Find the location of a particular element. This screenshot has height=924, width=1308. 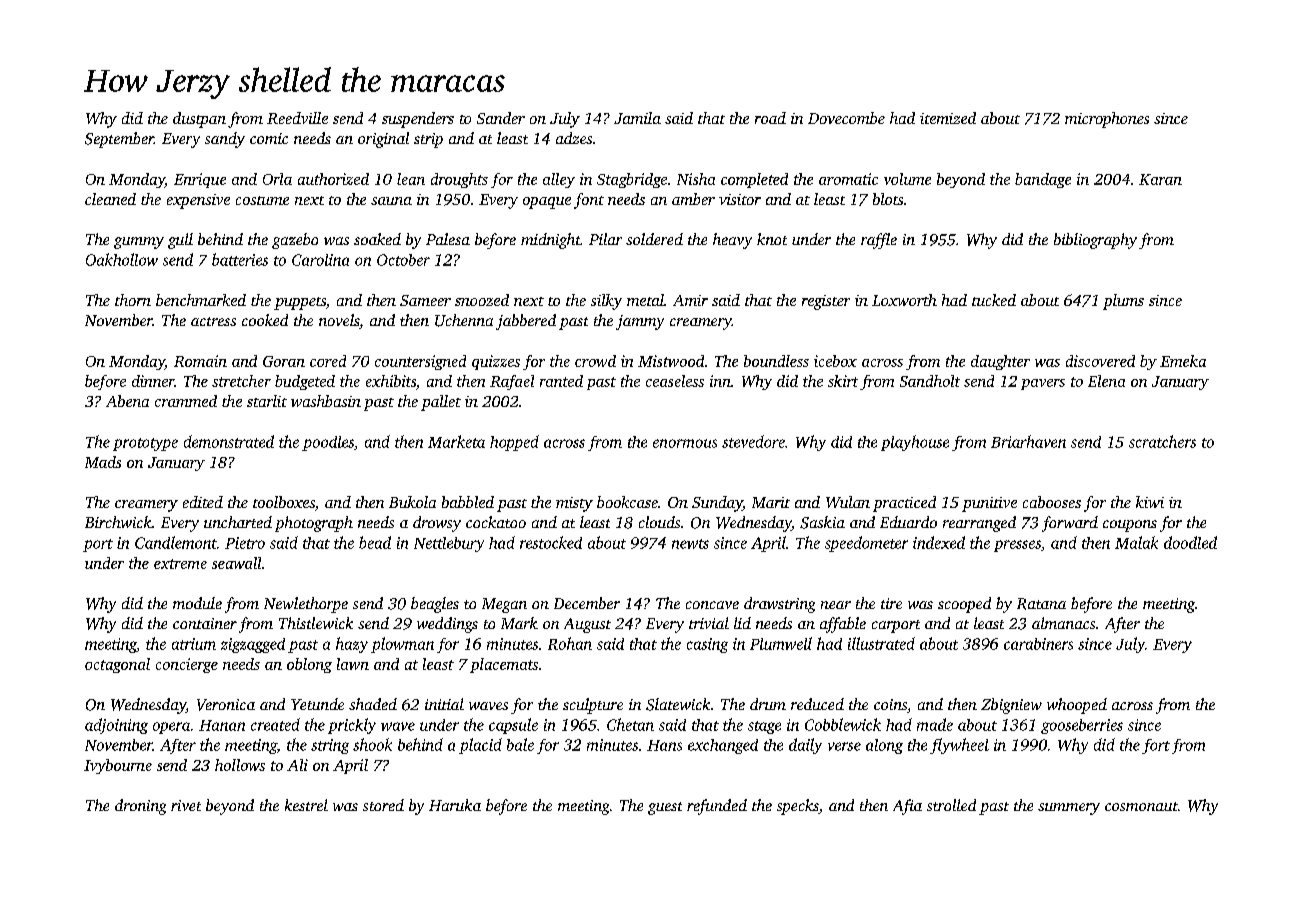

itemized is located at coordinates (948, 118).
